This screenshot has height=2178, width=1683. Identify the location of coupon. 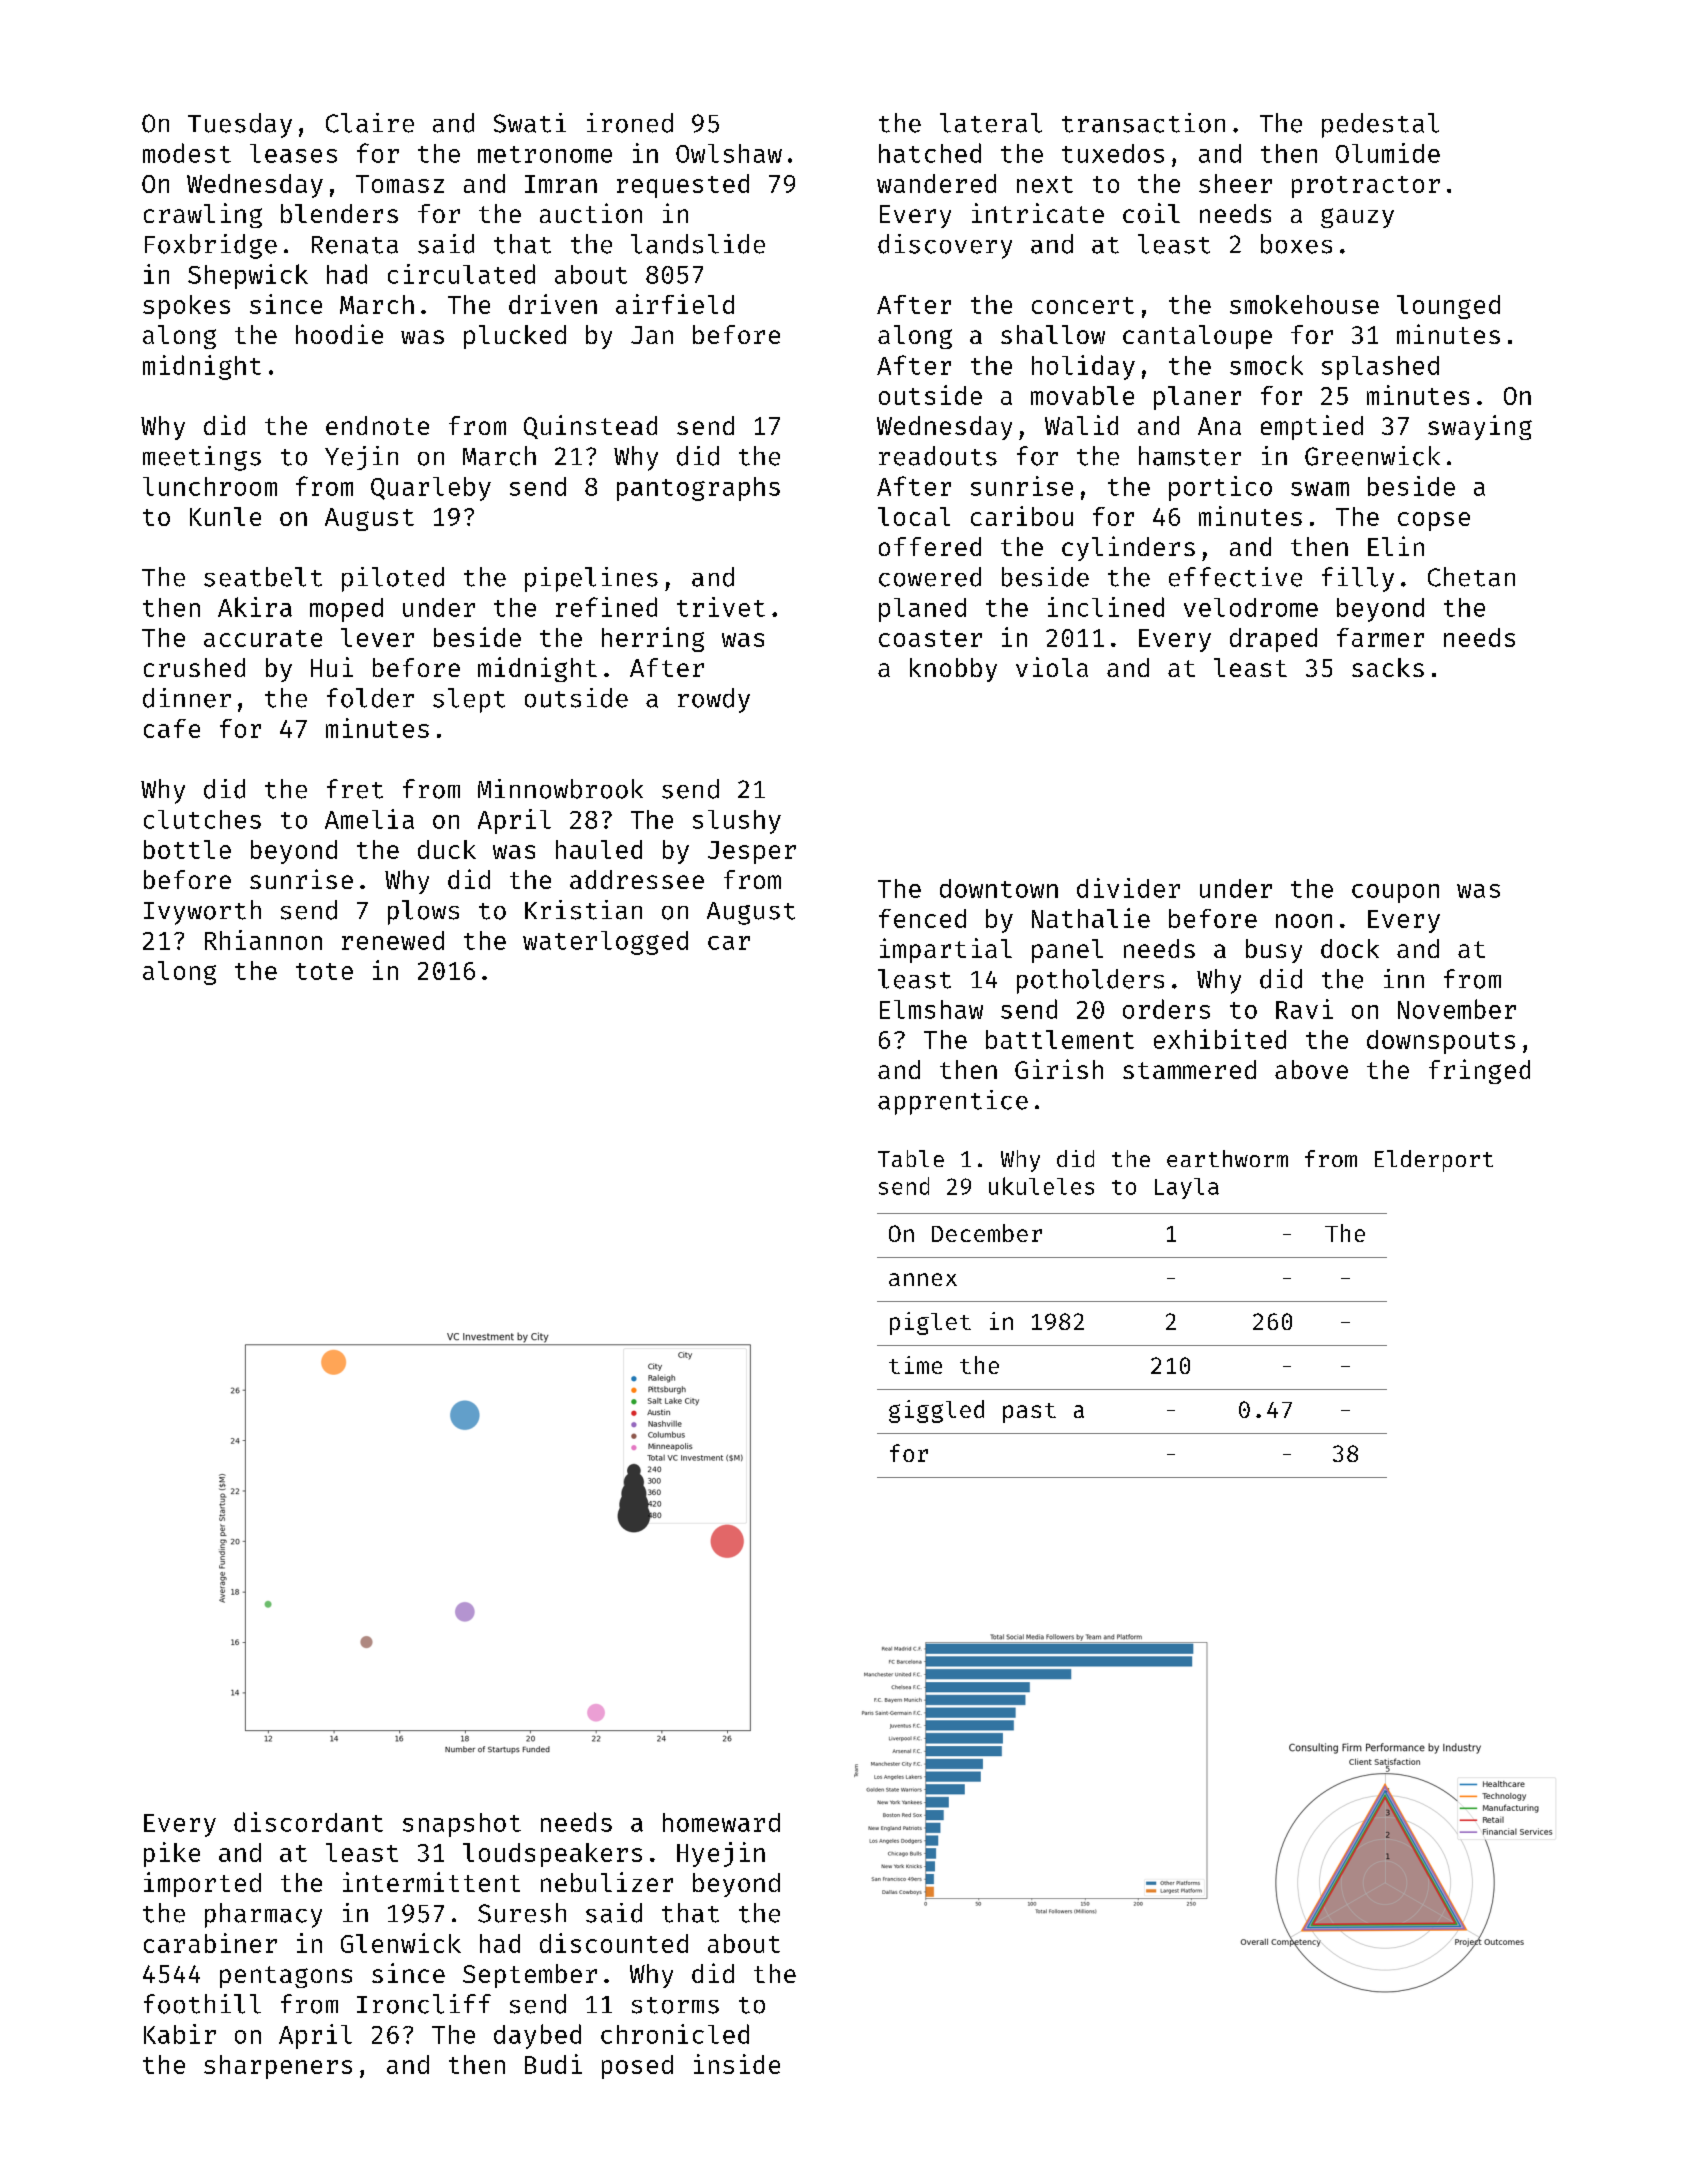
(1395, 893).
